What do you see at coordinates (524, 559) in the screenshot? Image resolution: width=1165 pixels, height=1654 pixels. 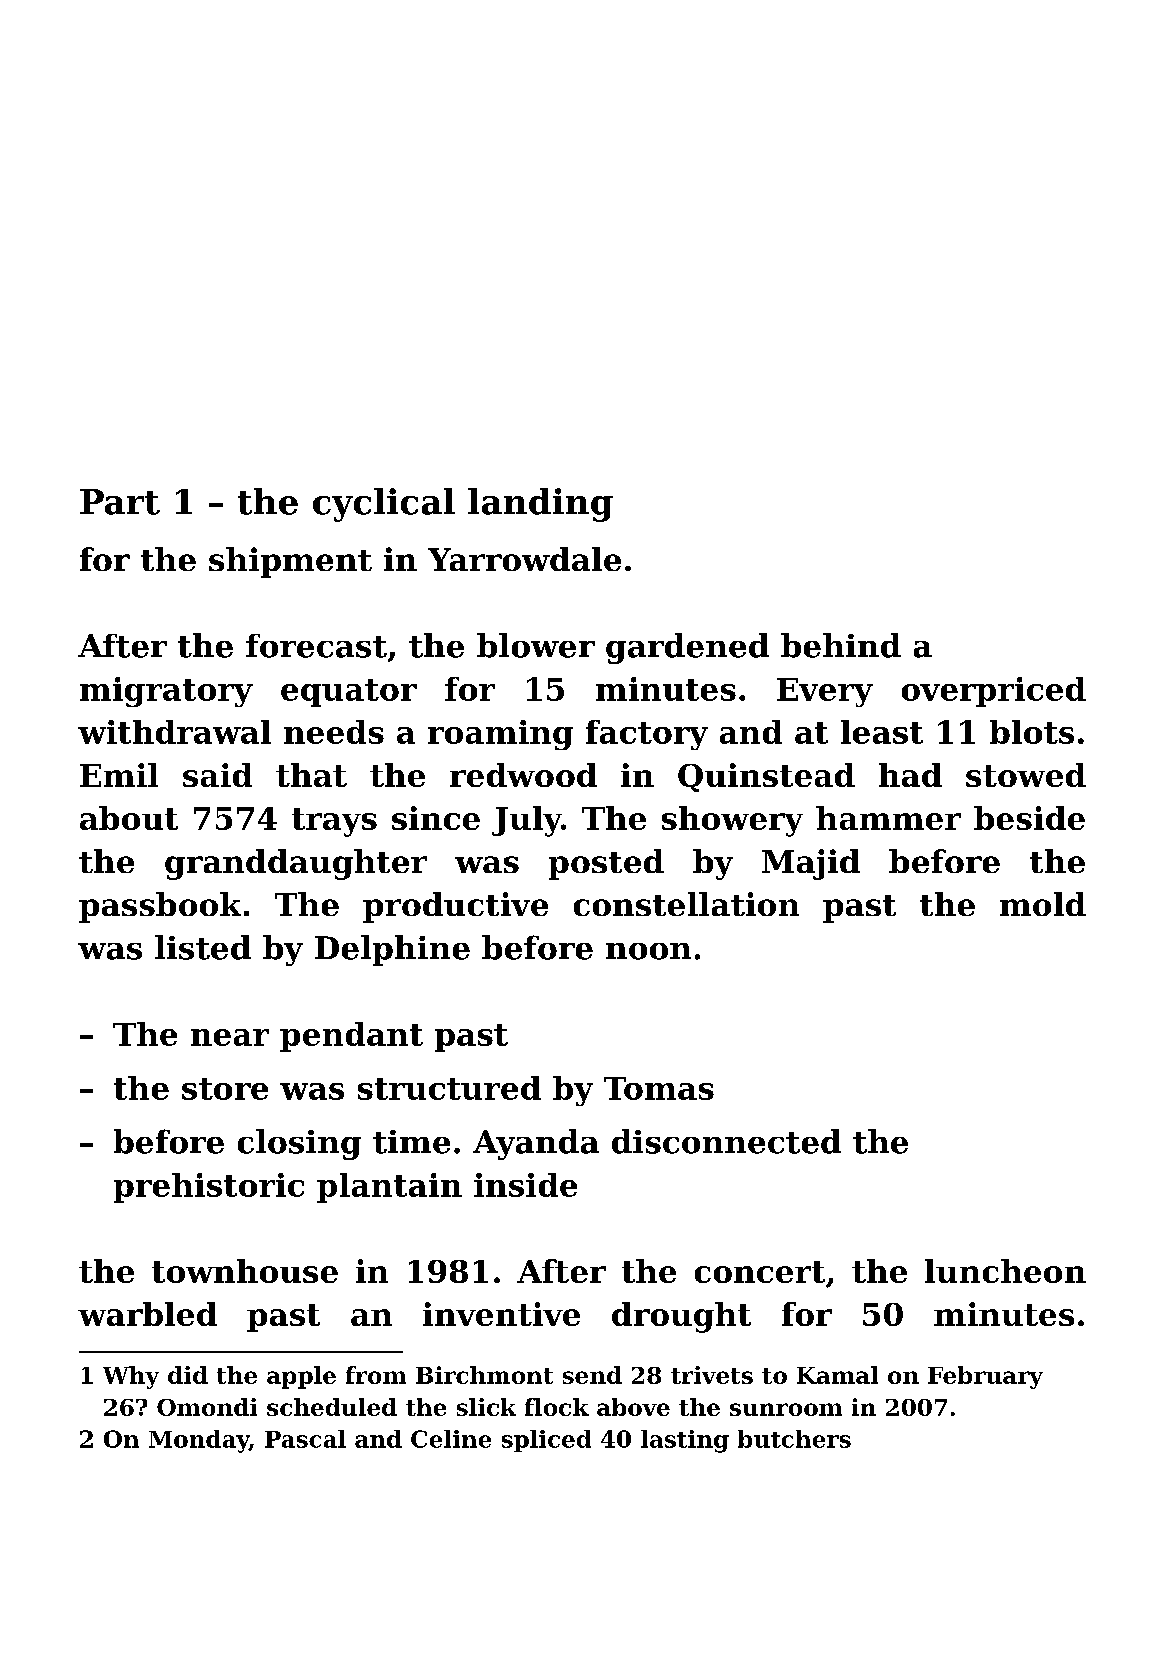 I see `Yarrowdale` at bounding box center [524, 559].
